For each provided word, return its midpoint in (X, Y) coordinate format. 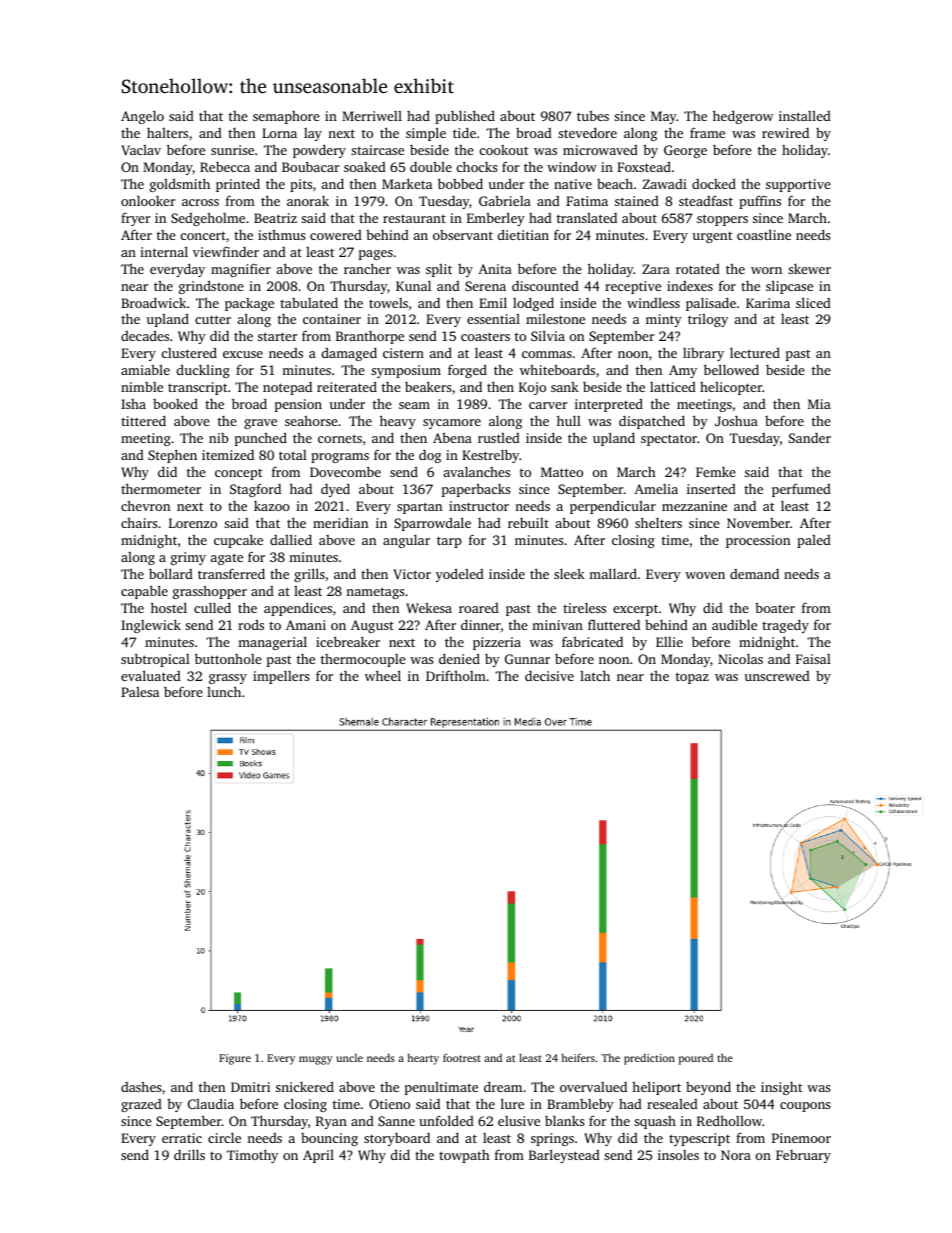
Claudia (211, 1103)
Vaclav (141, 150)
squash (655, 1122)
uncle (350, 1058)
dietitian (523, 234)
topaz (692, 678)
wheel (383, 675)
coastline (764, 234)
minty (664, 320)
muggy (316, 1060)
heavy (398, 422)
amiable (145, 369)
